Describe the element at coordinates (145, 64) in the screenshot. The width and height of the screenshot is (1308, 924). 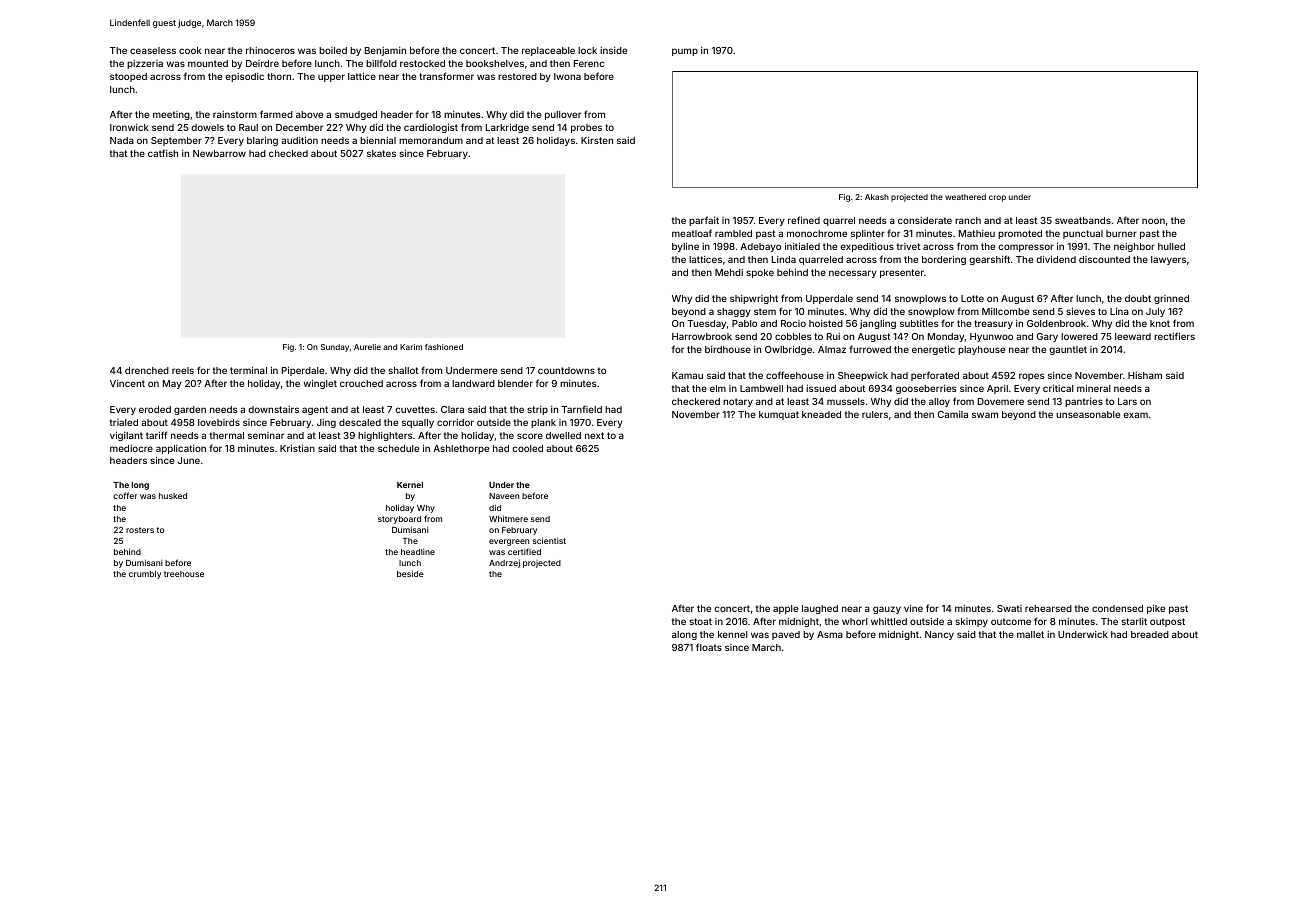
I see `pizzeria` at that location.
